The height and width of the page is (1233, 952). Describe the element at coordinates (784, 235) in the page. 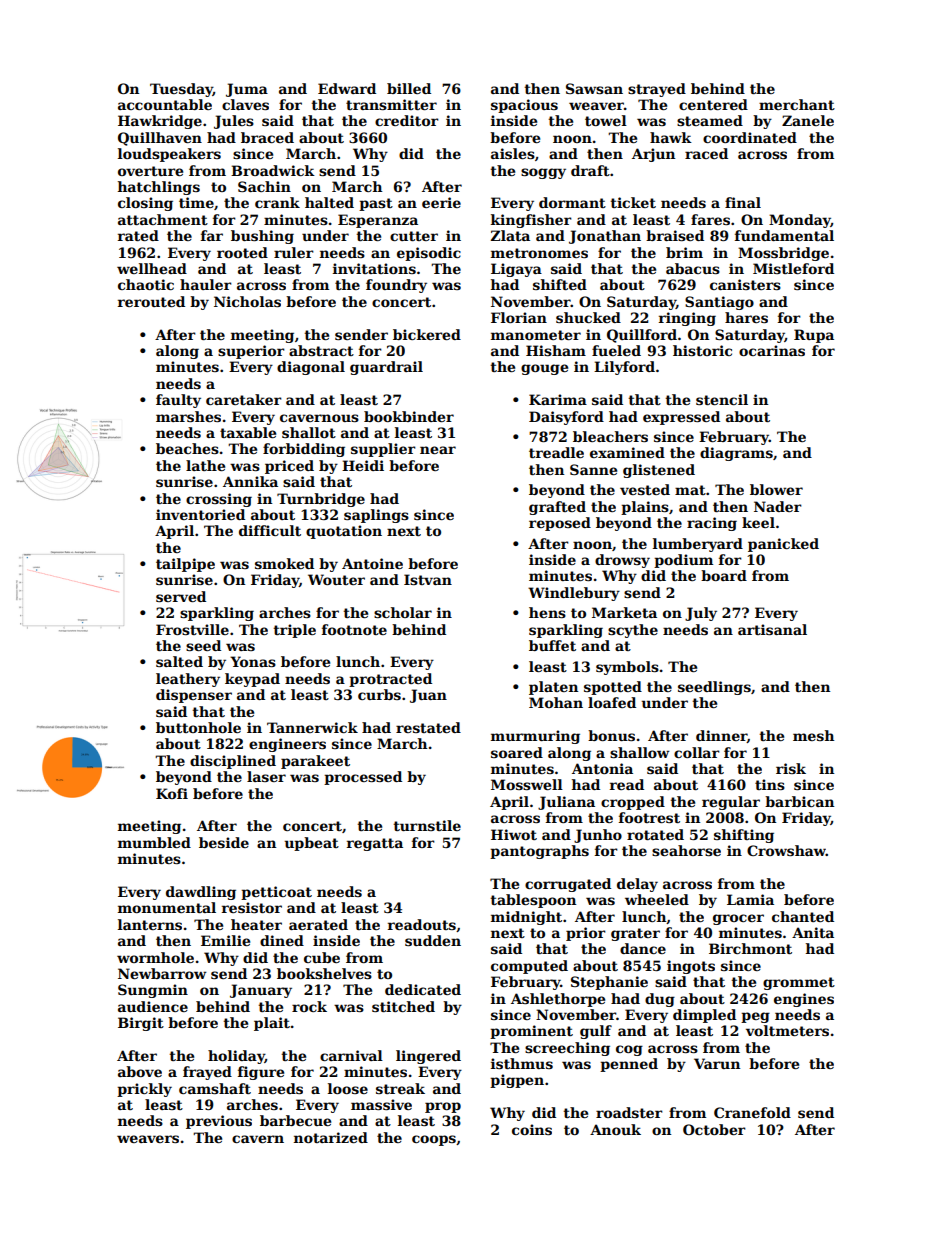

I see `fundamental` at that location.
